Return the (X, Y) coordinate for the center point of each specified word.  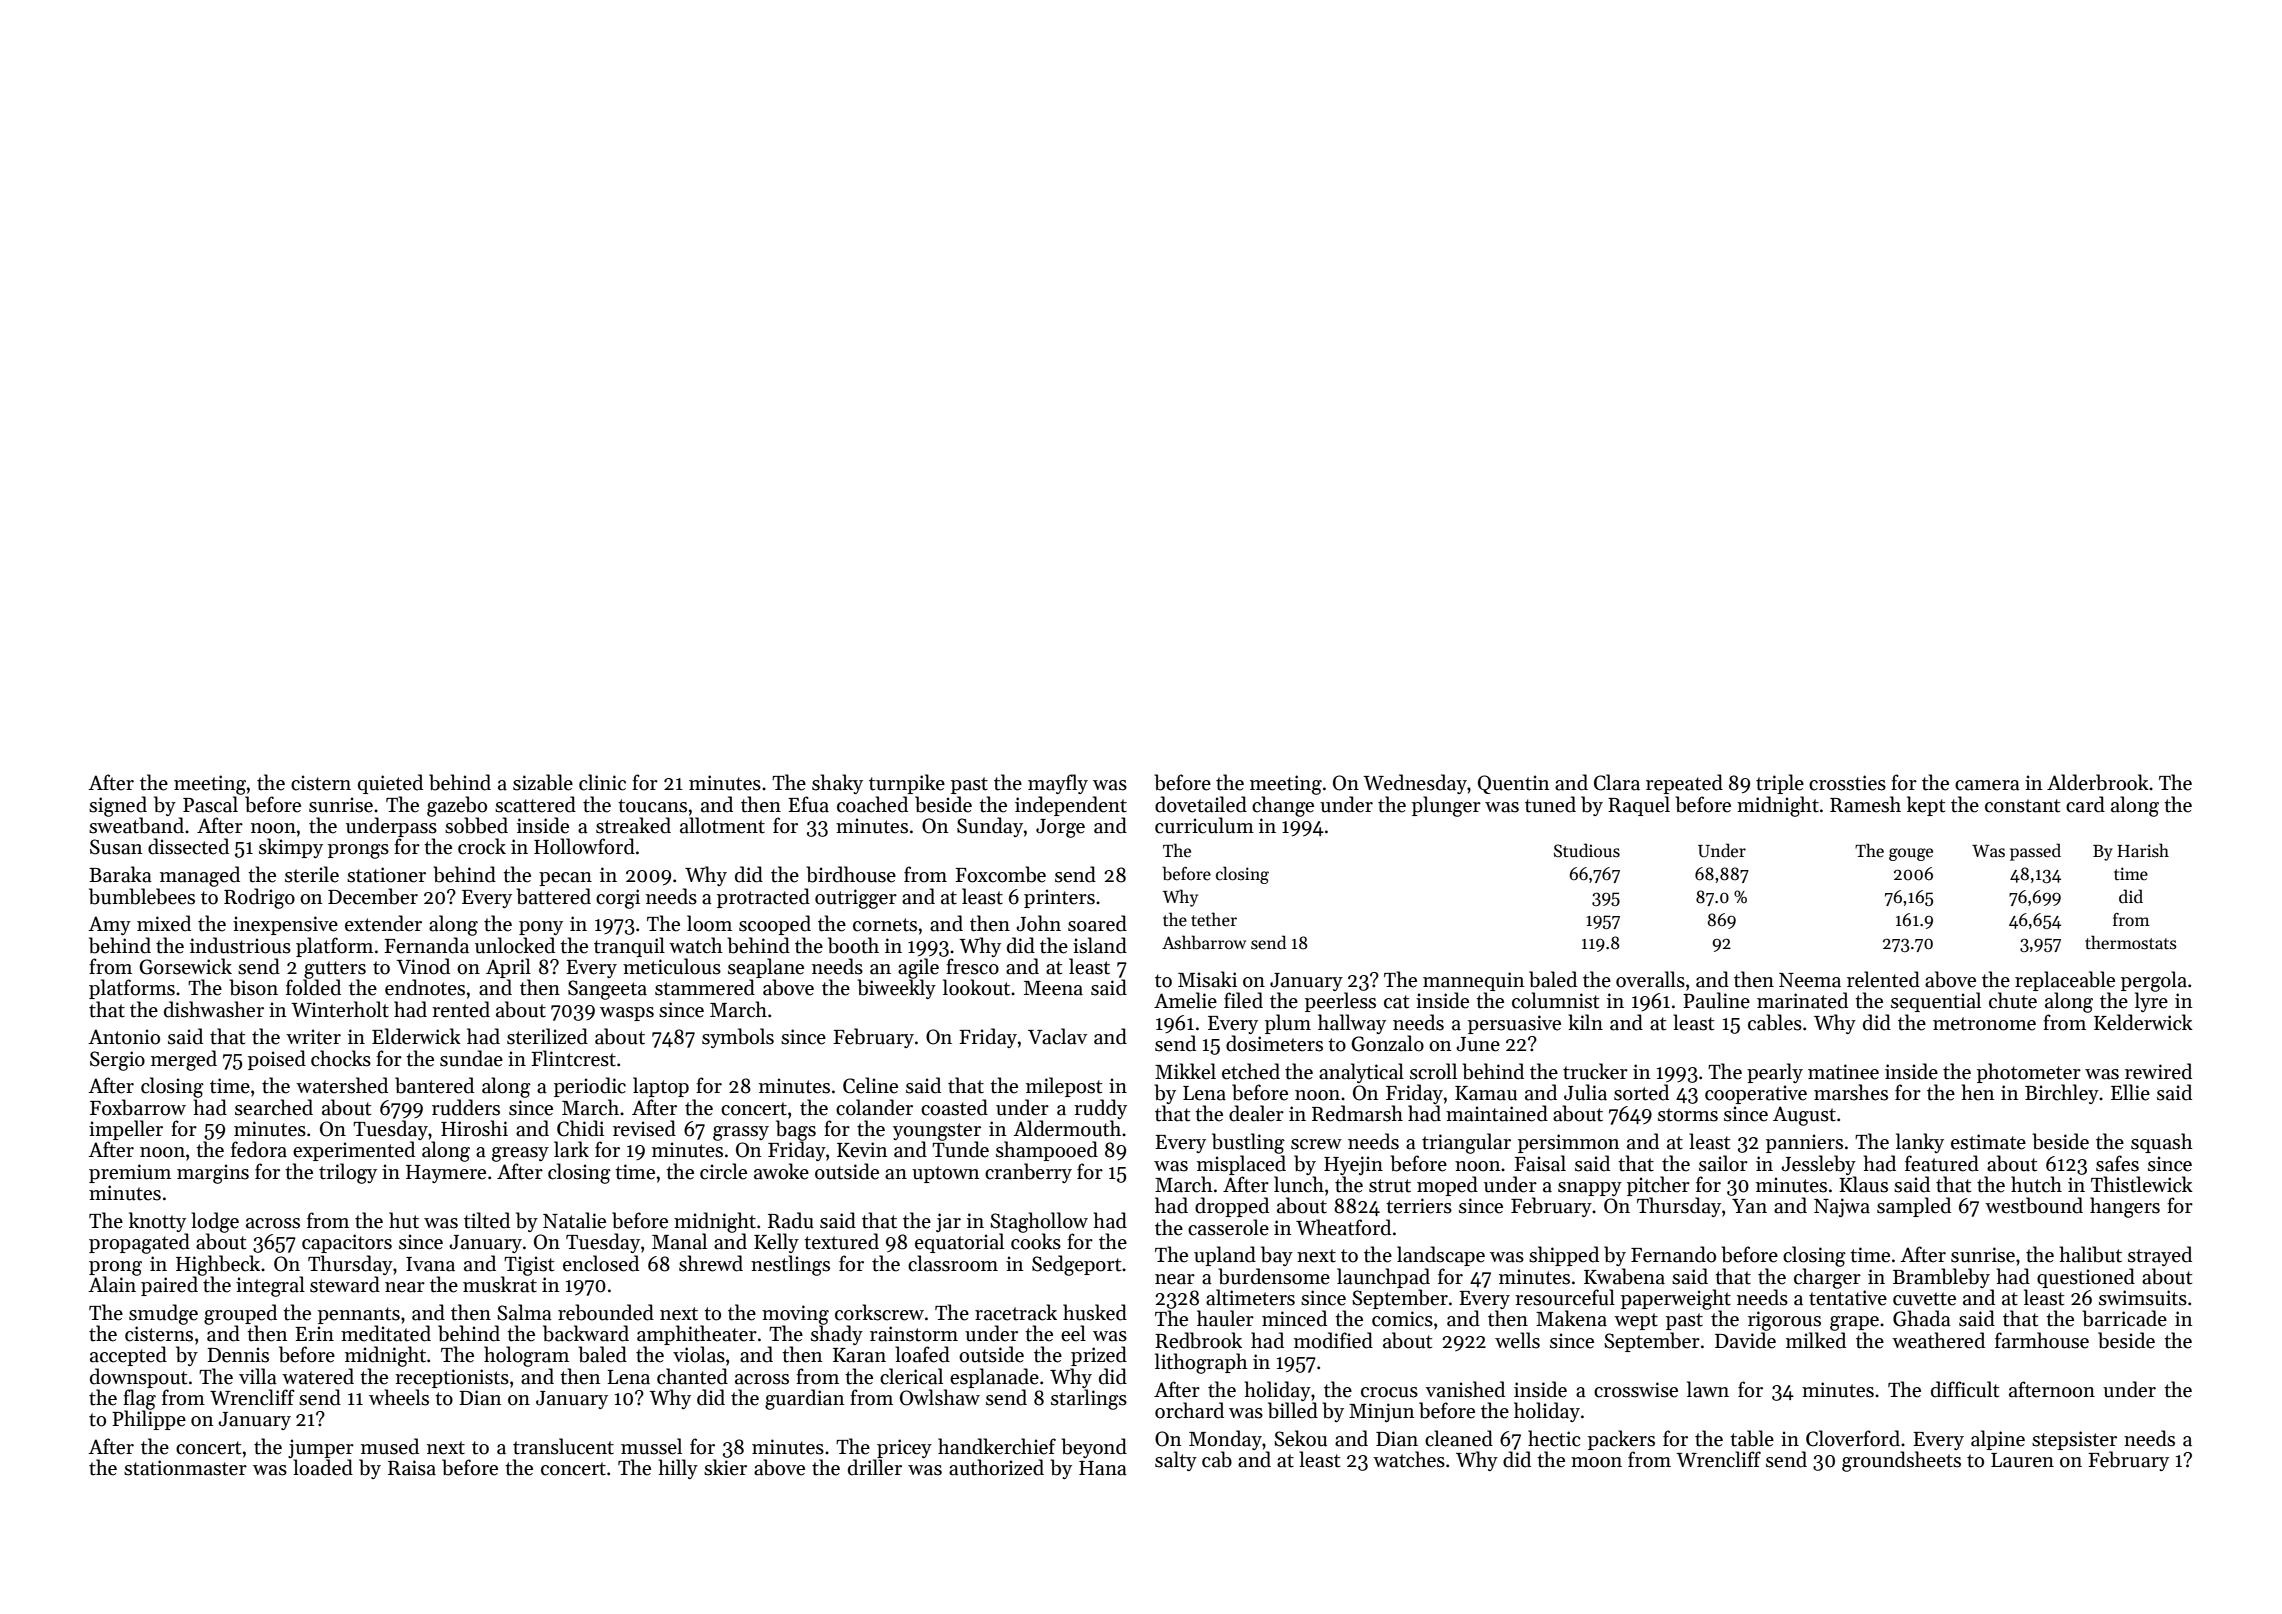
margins (213, 1174)
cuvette (1924, 1299)
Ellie (2130, 1092)
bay (1277, 1256)
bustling (1248, 1143)
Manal (679, 1241)
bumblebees (142, 896)
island (1100, 945)
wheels (399, 1397)
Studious (1587, 850)
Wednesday (1415, 784)
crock (482, 846)
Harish (2143, 850)
